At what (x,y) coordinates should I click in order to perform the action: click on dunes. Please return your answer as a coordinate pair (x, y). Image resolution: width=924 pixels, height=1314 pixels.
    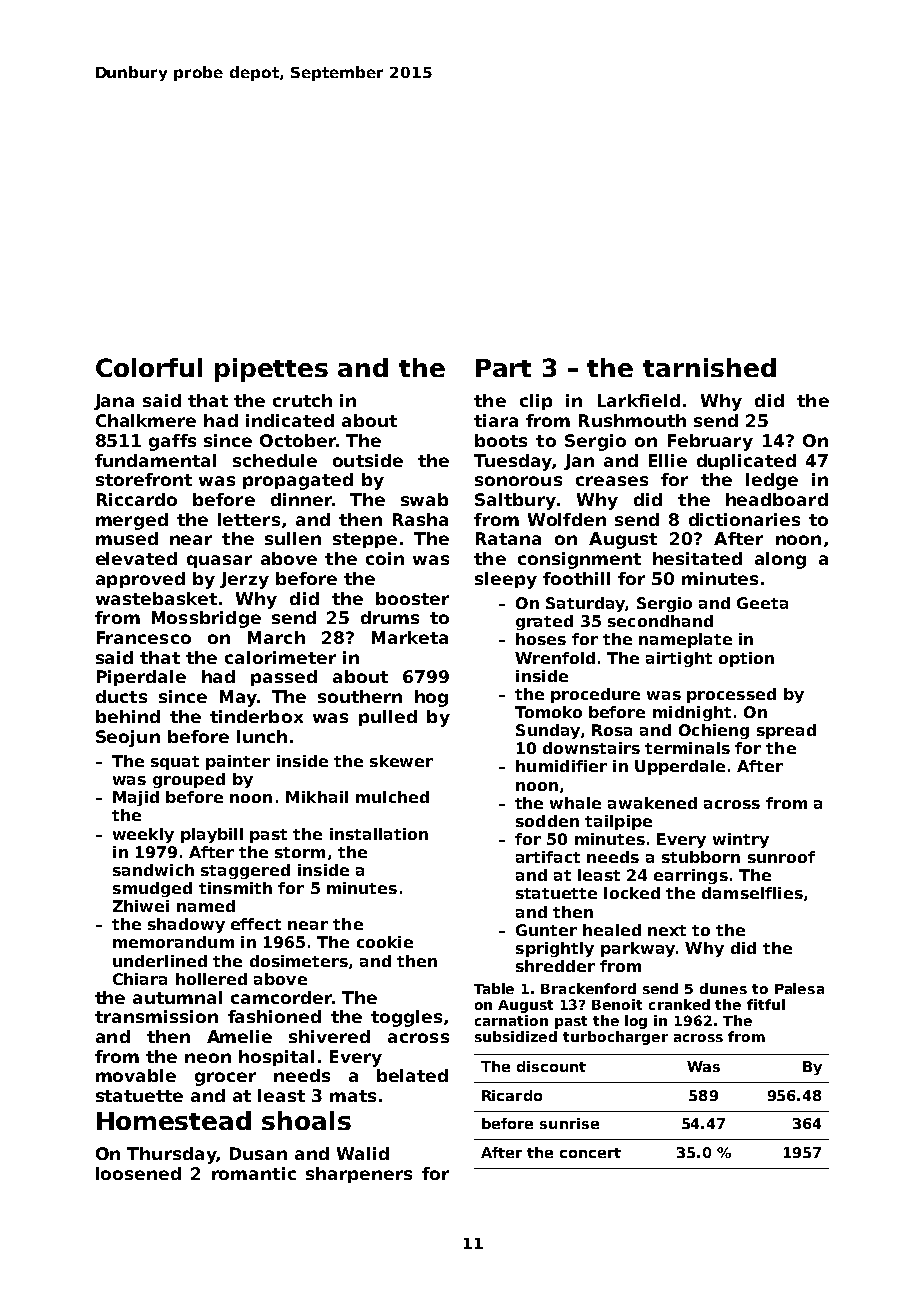
    Looking at the image, I should click on (723, 988).
